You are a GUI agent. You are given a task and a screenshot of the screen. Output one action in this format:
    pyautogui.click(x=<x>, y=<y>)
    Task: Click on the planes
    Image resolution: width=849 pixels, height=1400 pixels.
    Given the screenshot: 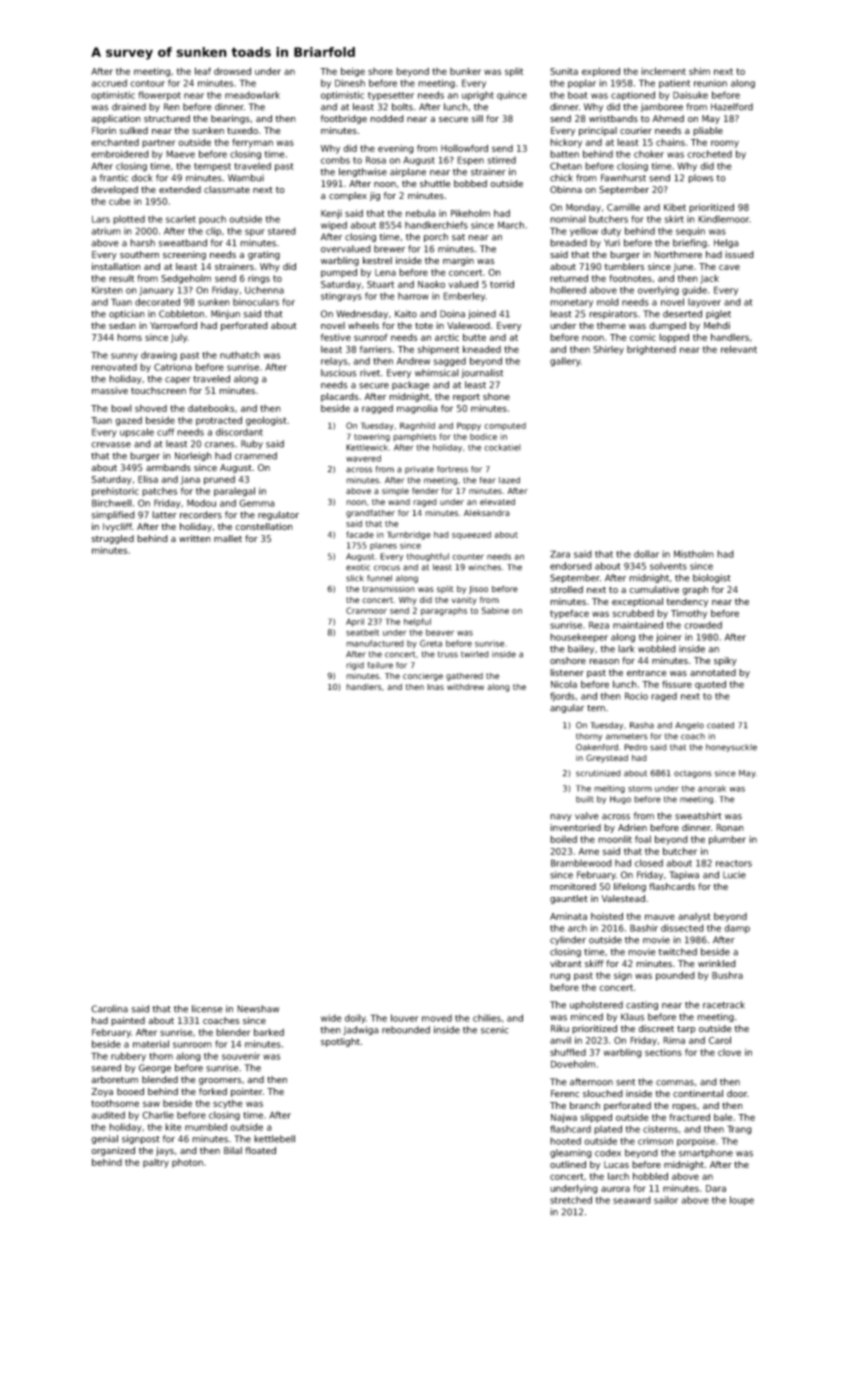 What is the action you would take?
    pyautogui.click(x=383, y=546)
